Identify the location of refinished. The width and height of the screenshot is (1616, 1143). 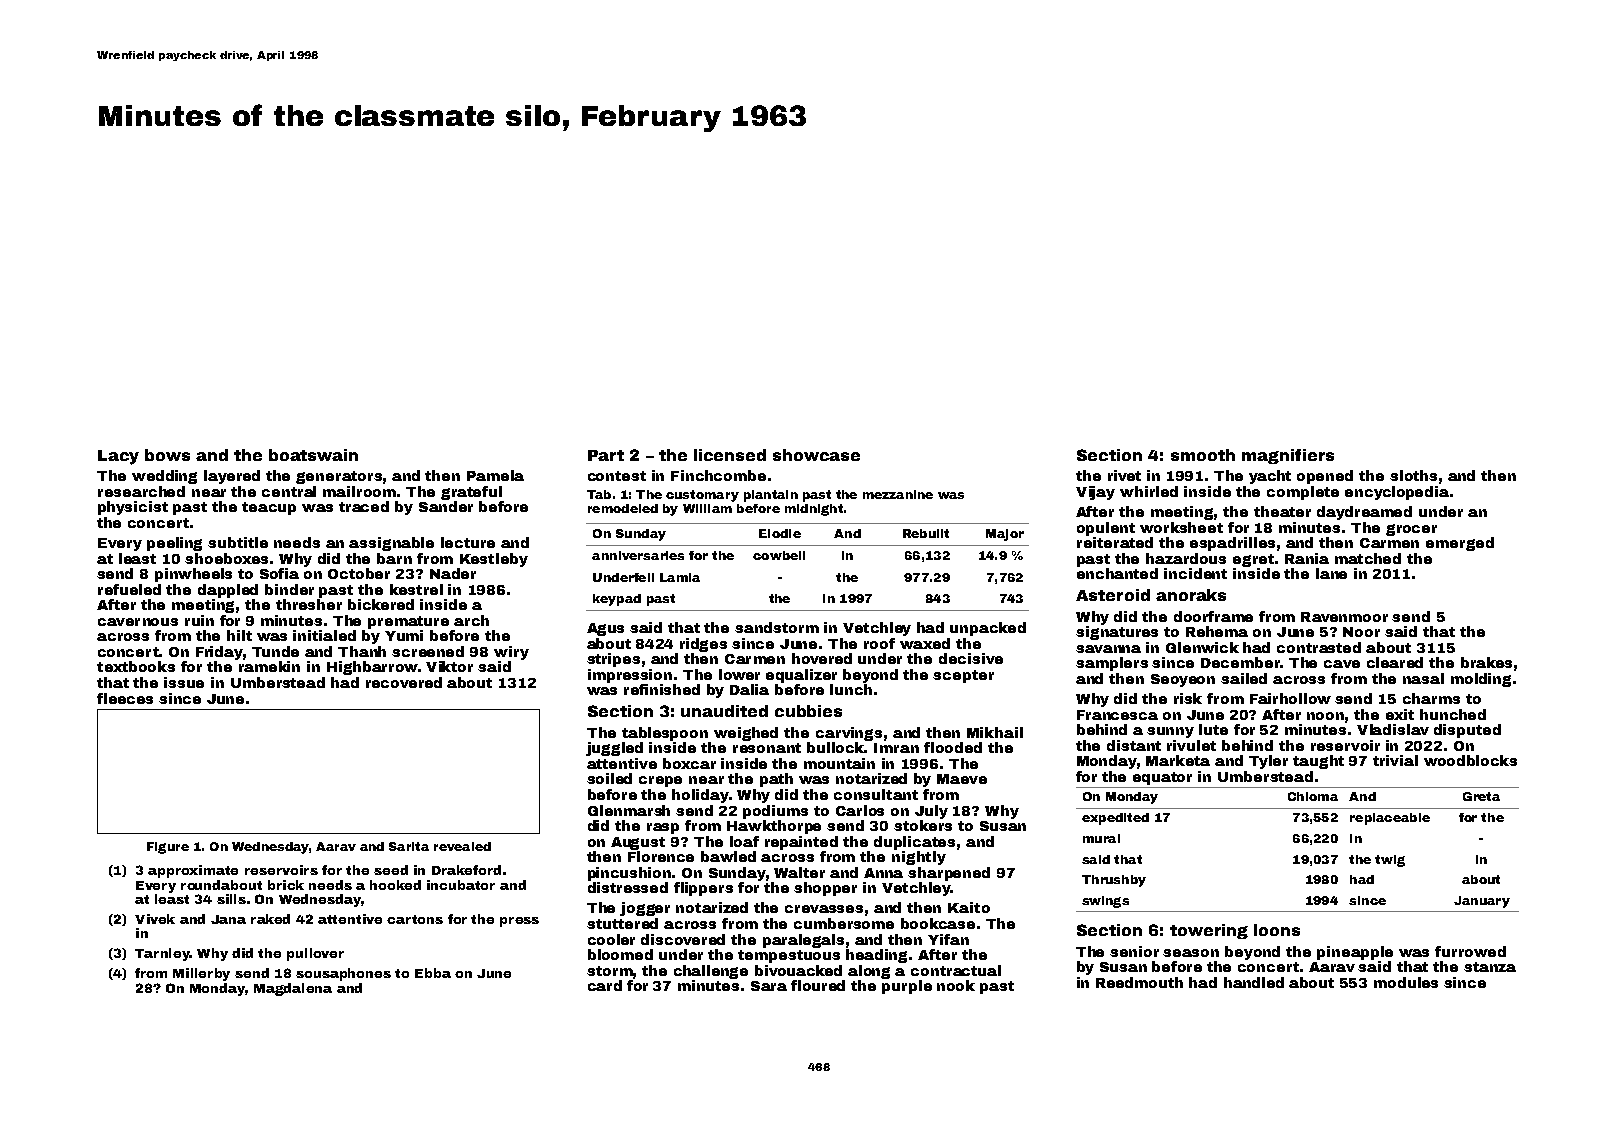
(662, 689).
